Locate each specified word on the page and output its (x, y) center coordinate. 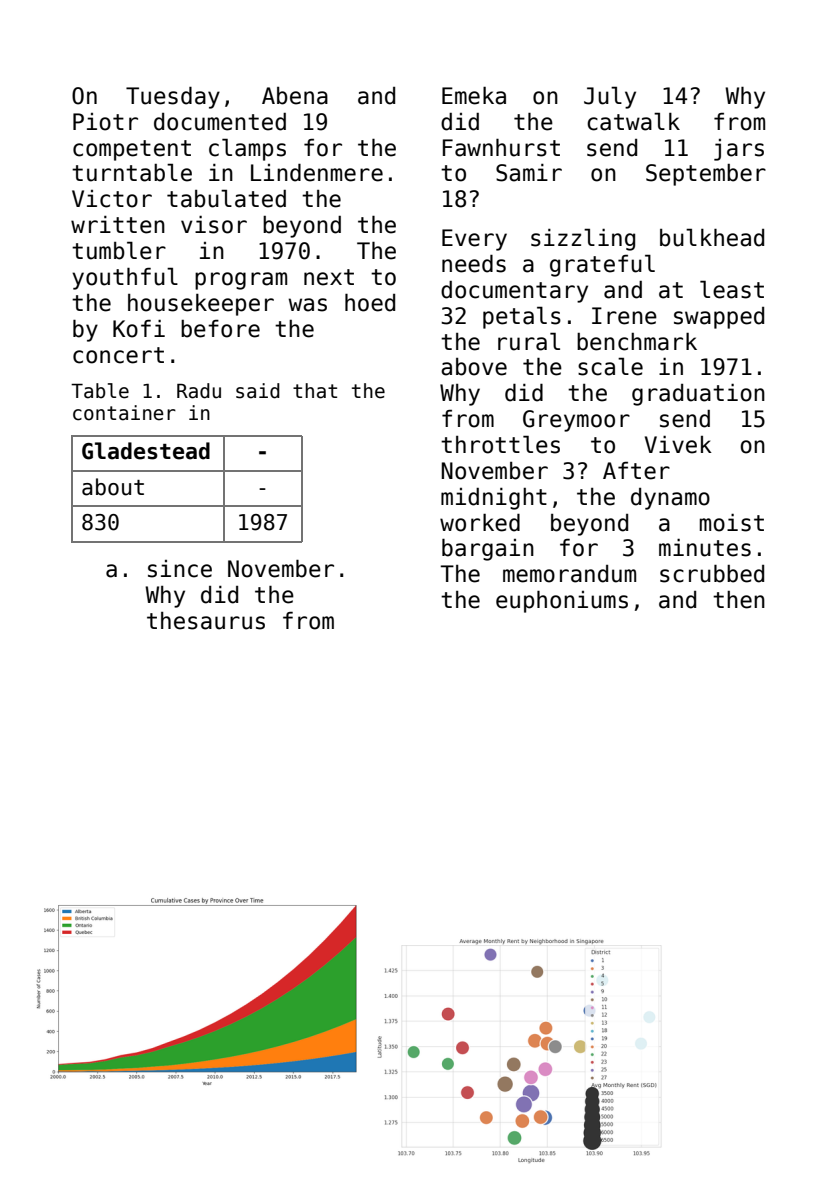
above (474, 367)
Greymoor (576, 421)
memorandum (569, 574)
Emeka (474, 96)
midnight (494, 499)
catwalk (633, 121)
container (124, 413)
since (180, 569)
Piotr (105, 122)
